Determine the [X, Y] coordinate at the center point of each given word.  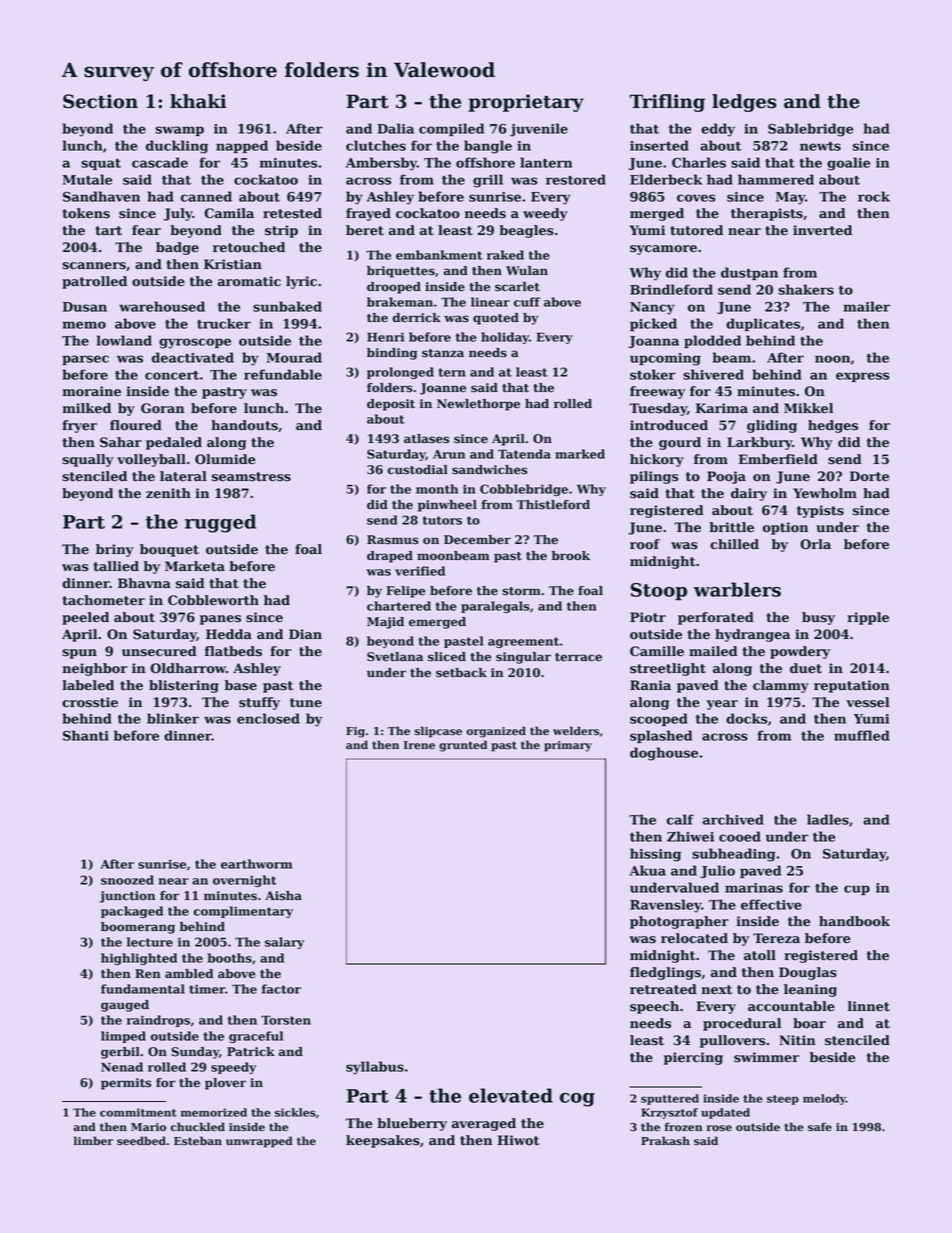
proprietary [526, 103]
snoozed [127, 880]
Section [100, 101]
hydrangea [752, 635]
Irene [419, 745]
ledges [744, 103]
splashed [661, 736]
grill [488, 181]
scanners [94, 266]
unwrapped [259, 1142]
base [241, 685]
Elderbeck [666, 179]
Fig [355, 732]
